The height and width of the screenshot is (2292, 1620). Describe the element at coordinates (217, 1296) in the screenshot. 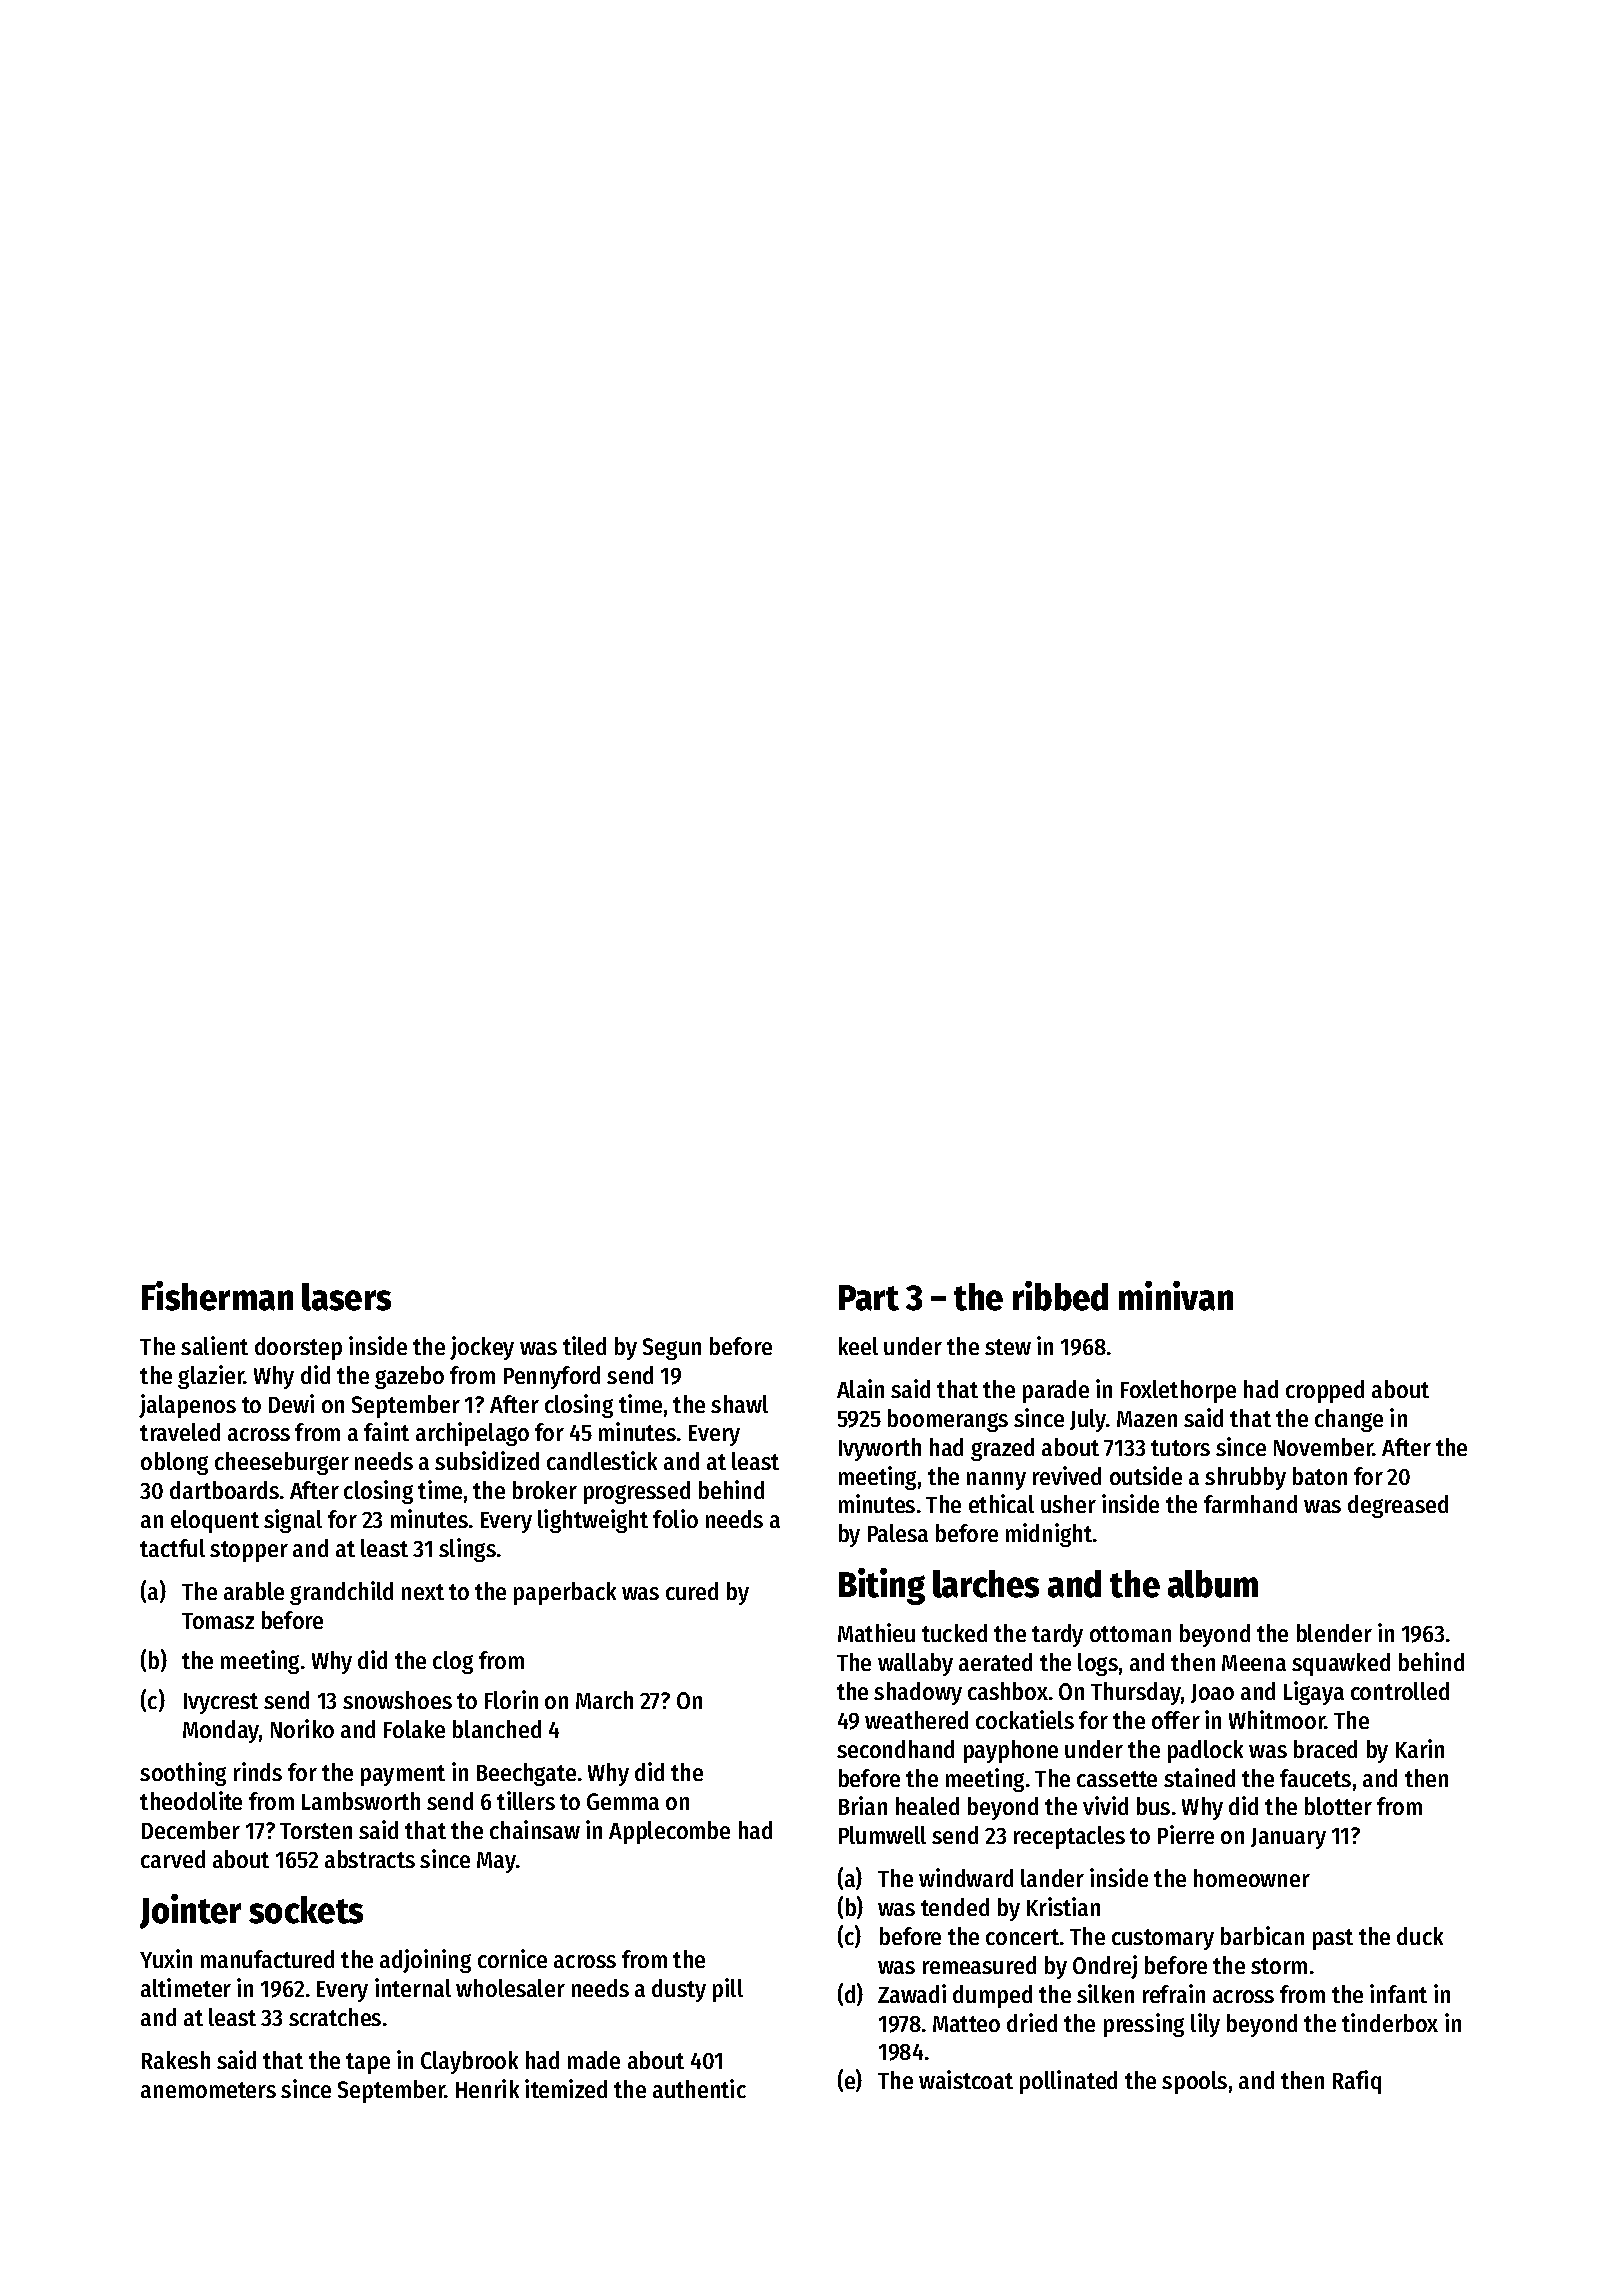

I see `Fisherman` at that location.
